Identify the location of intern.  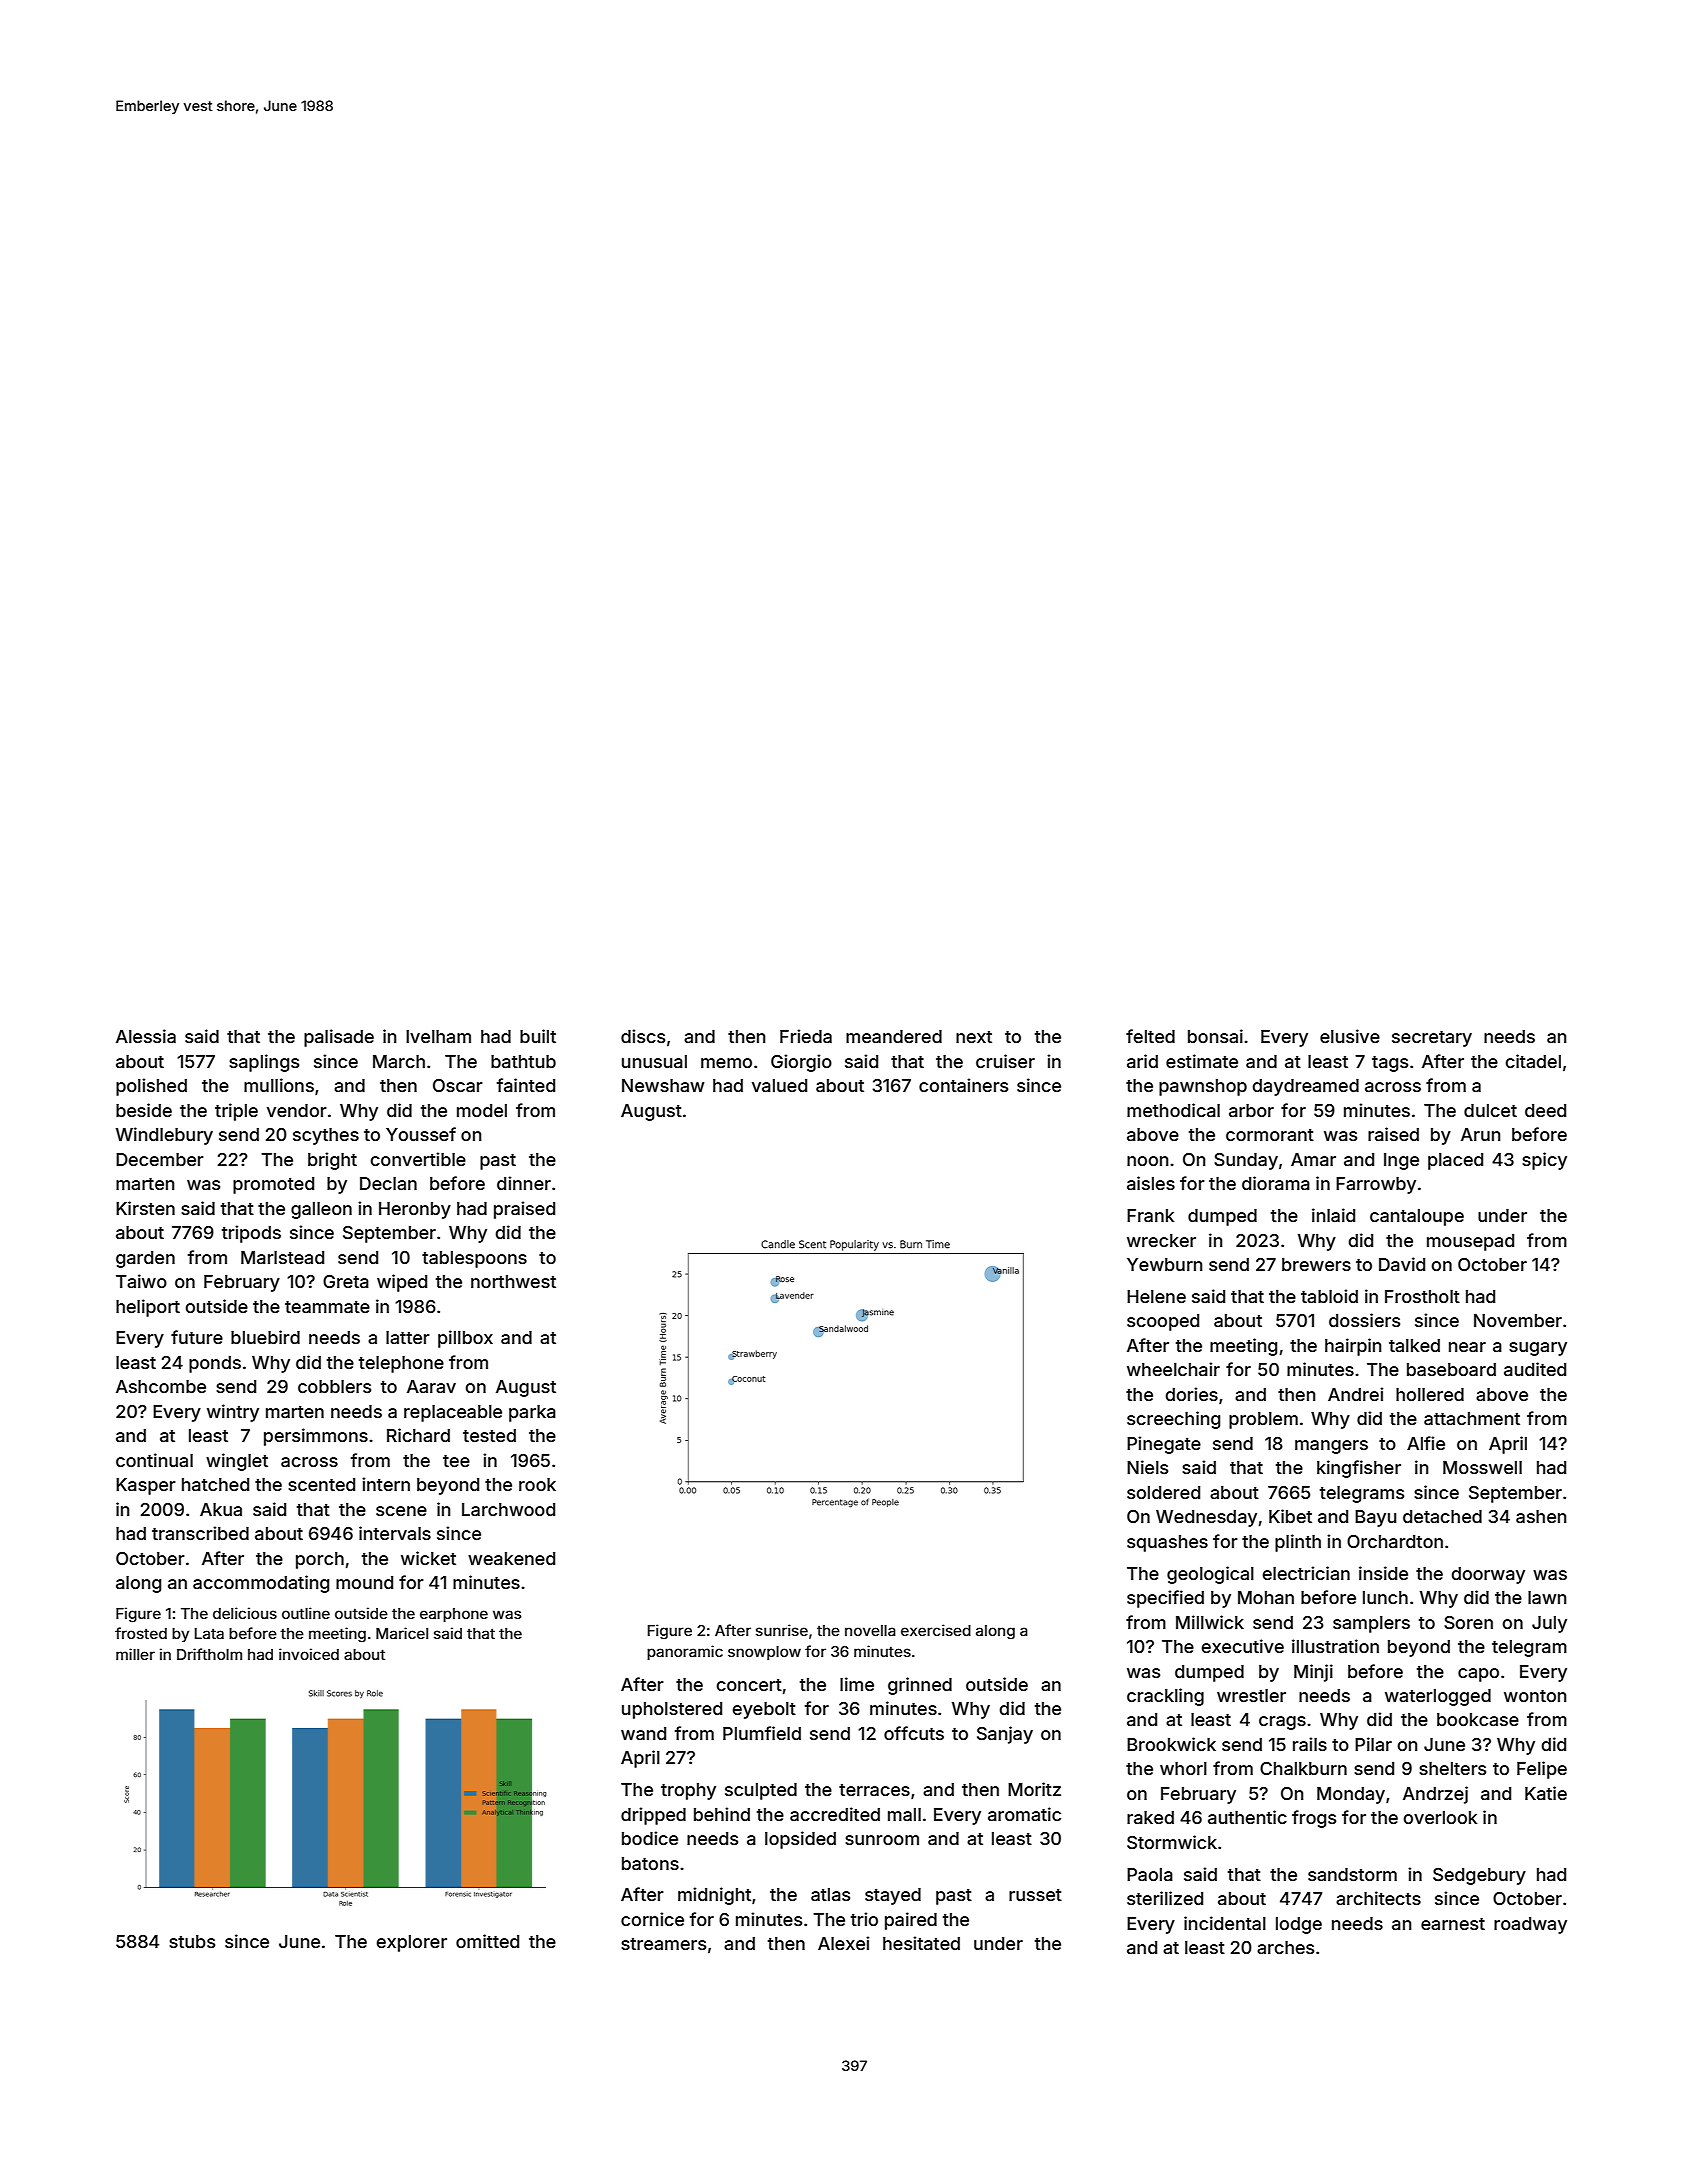
(386, 1484).
